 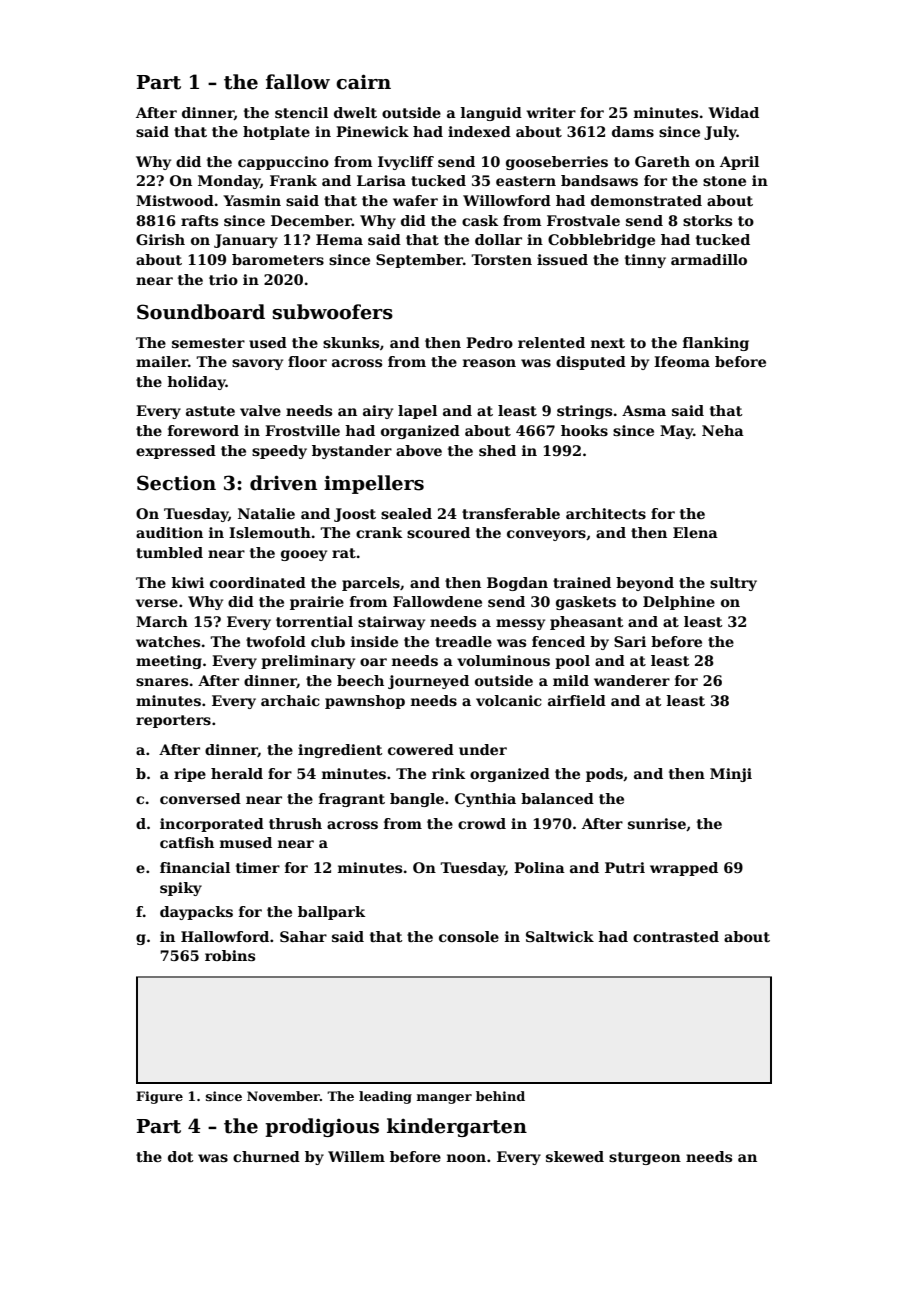 I want to click on stencil, so click(x=301, y=112).
